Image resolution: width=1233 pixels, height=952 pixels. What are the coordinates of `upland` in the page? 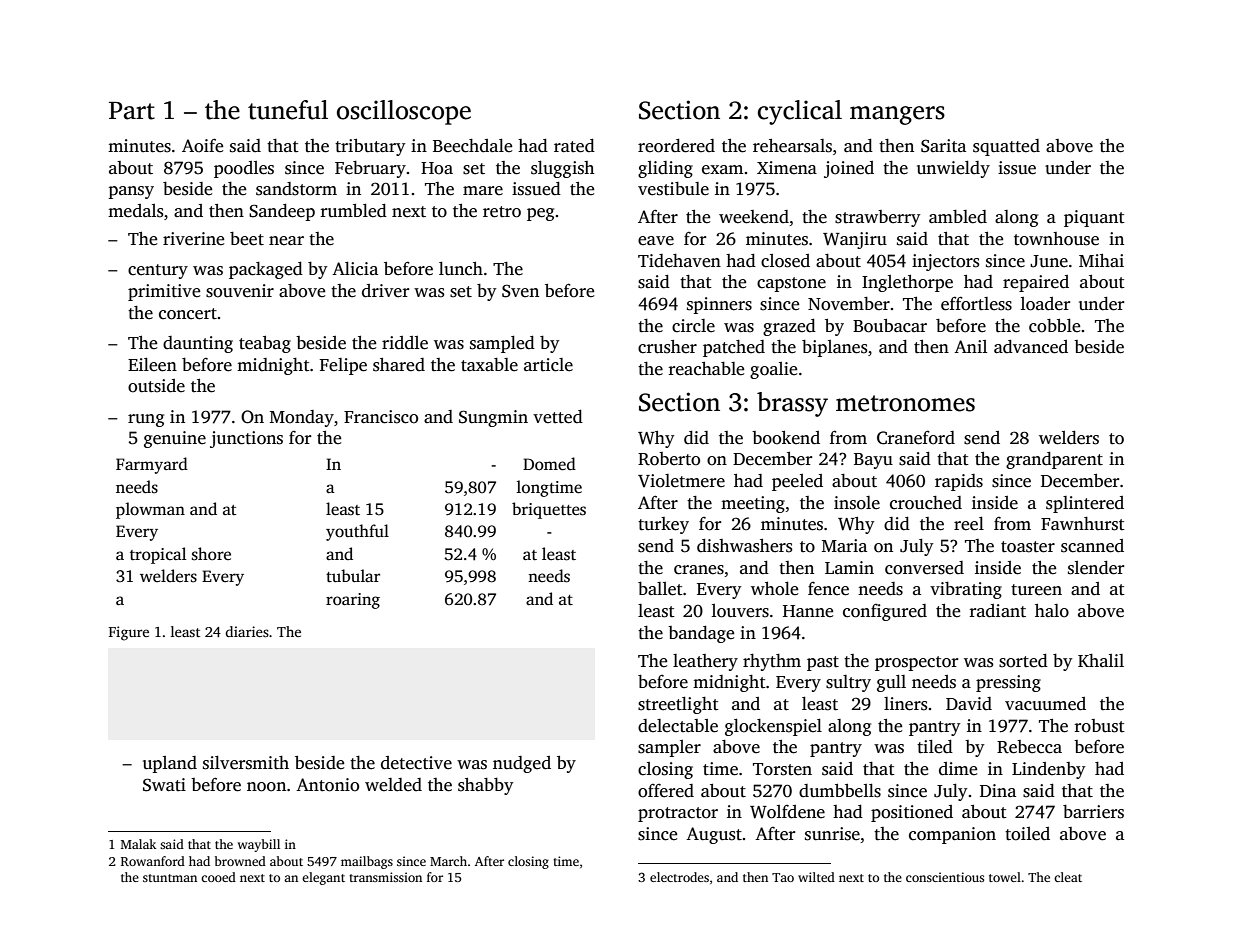 It's located at (170, 764).
